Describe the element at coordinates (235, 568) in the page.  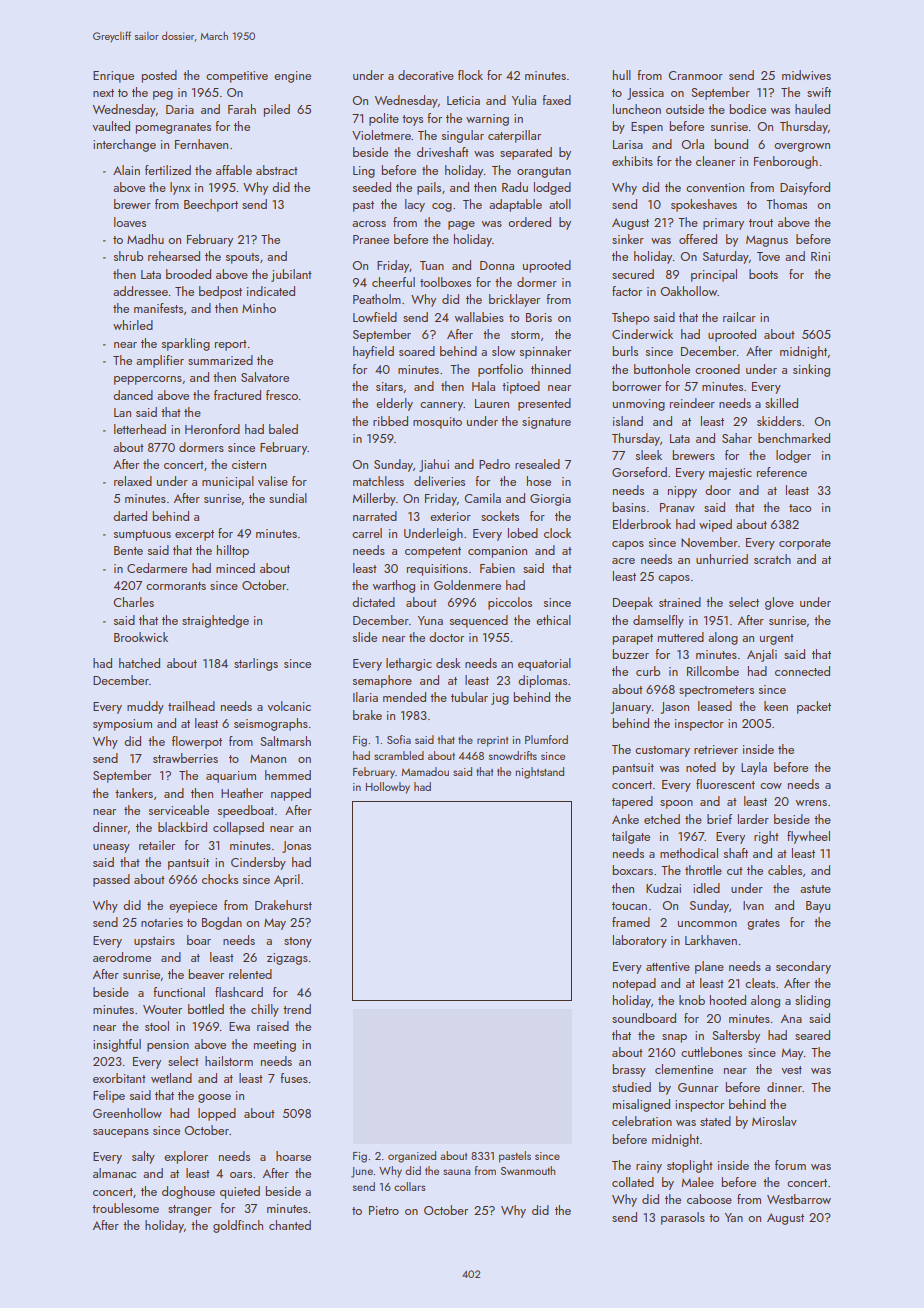
I see `minced` at that location.
